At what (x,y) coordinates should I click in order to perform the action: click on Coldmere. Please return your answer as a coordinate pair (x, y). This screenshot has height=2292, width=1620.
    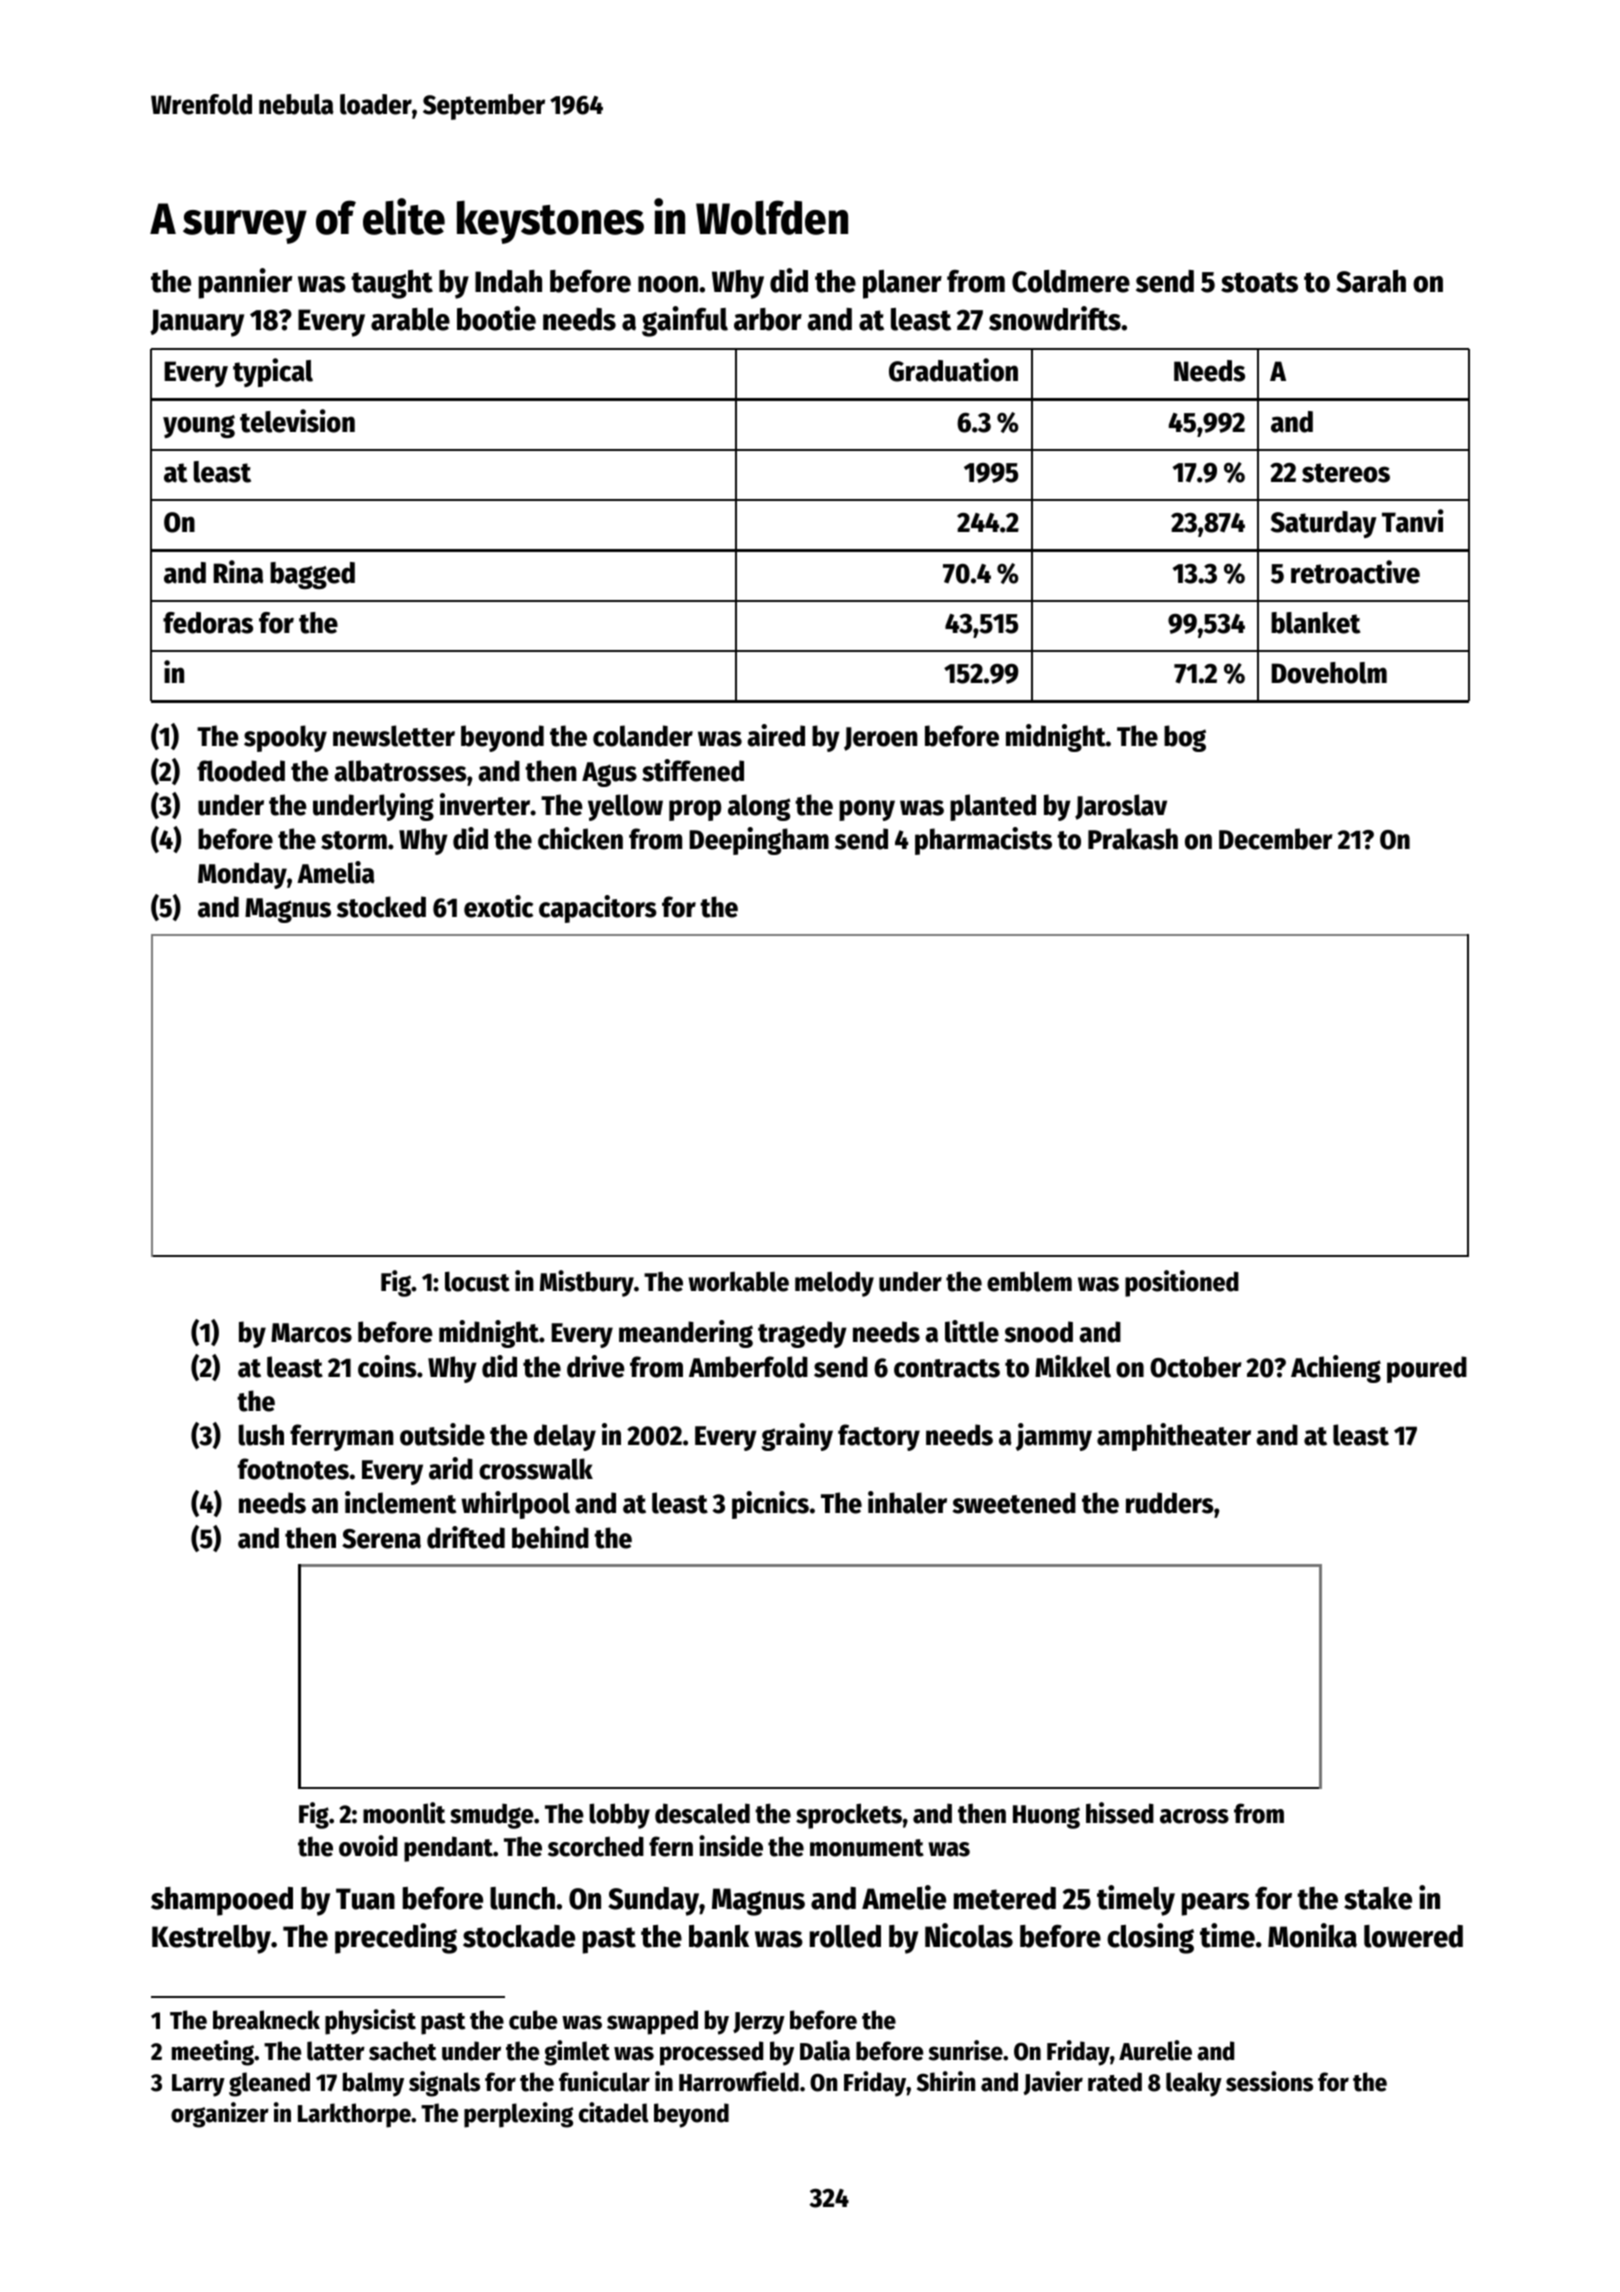
    Looking at the image, I should click on (1071, 281).
